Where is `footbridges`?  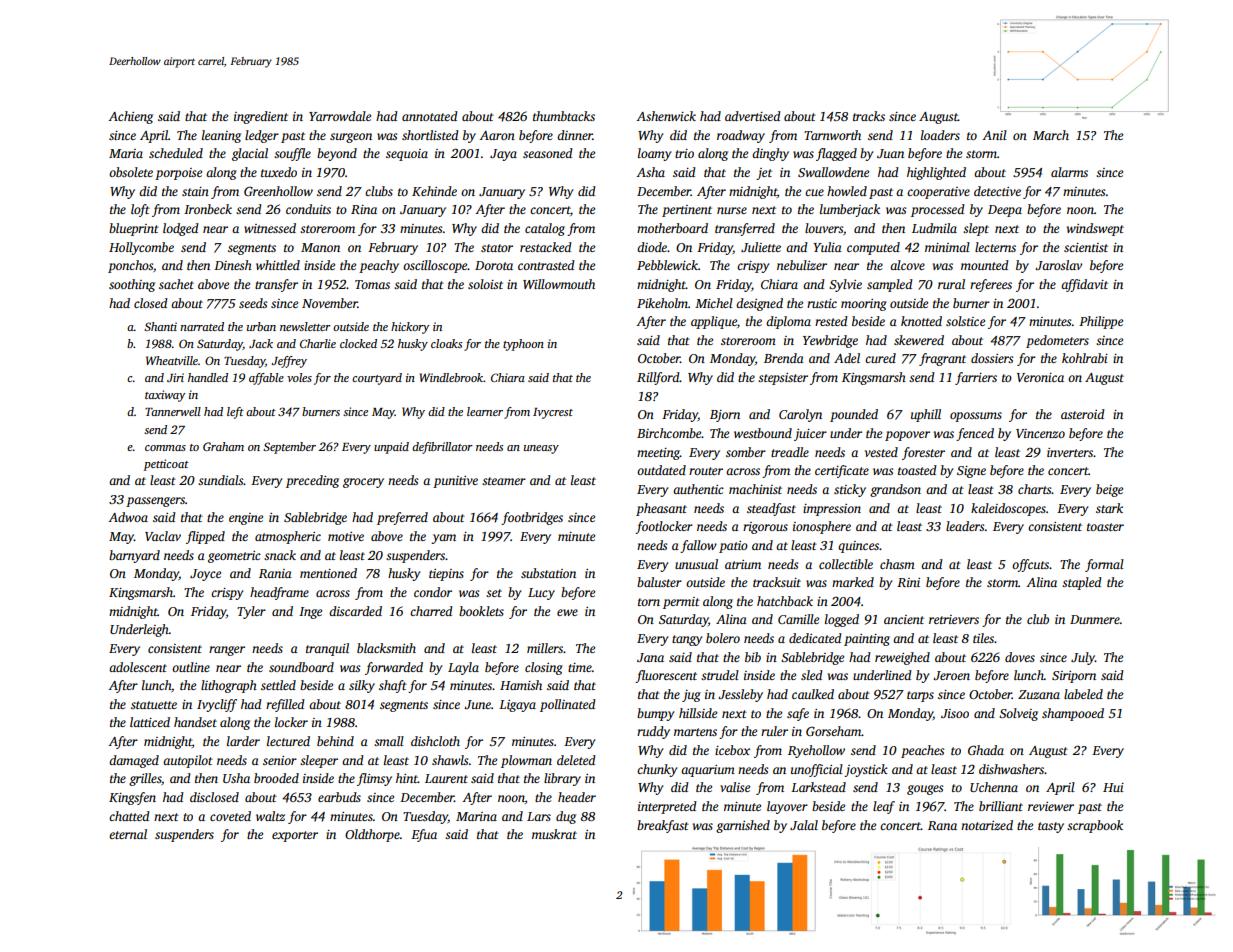 footbridges is located at coordinates (532, 518).
